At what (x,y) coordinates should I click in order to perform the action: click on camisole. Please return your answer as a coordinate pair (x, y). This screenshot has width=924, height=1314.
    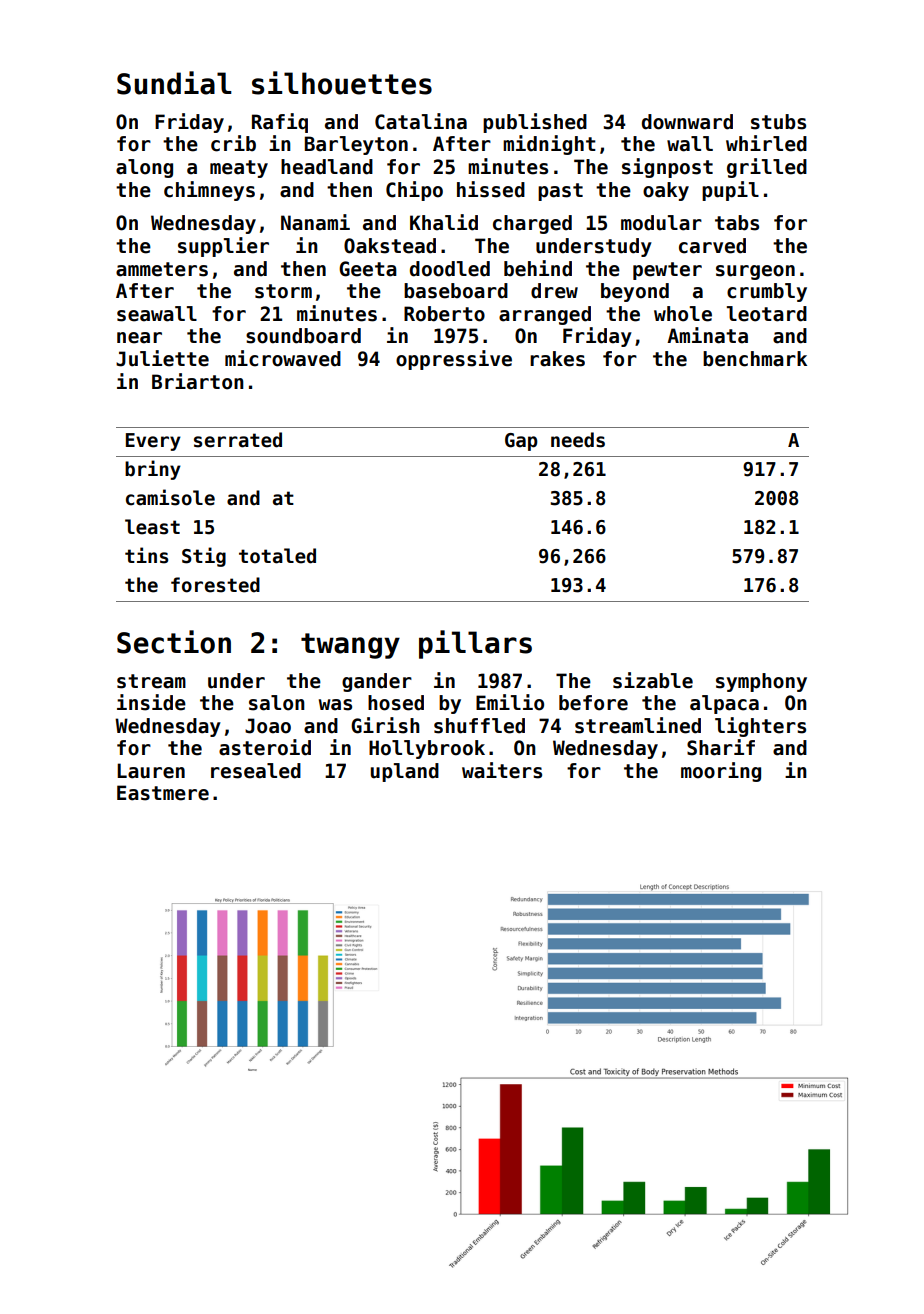
    Looking at the image, I should click on (170, 497).
